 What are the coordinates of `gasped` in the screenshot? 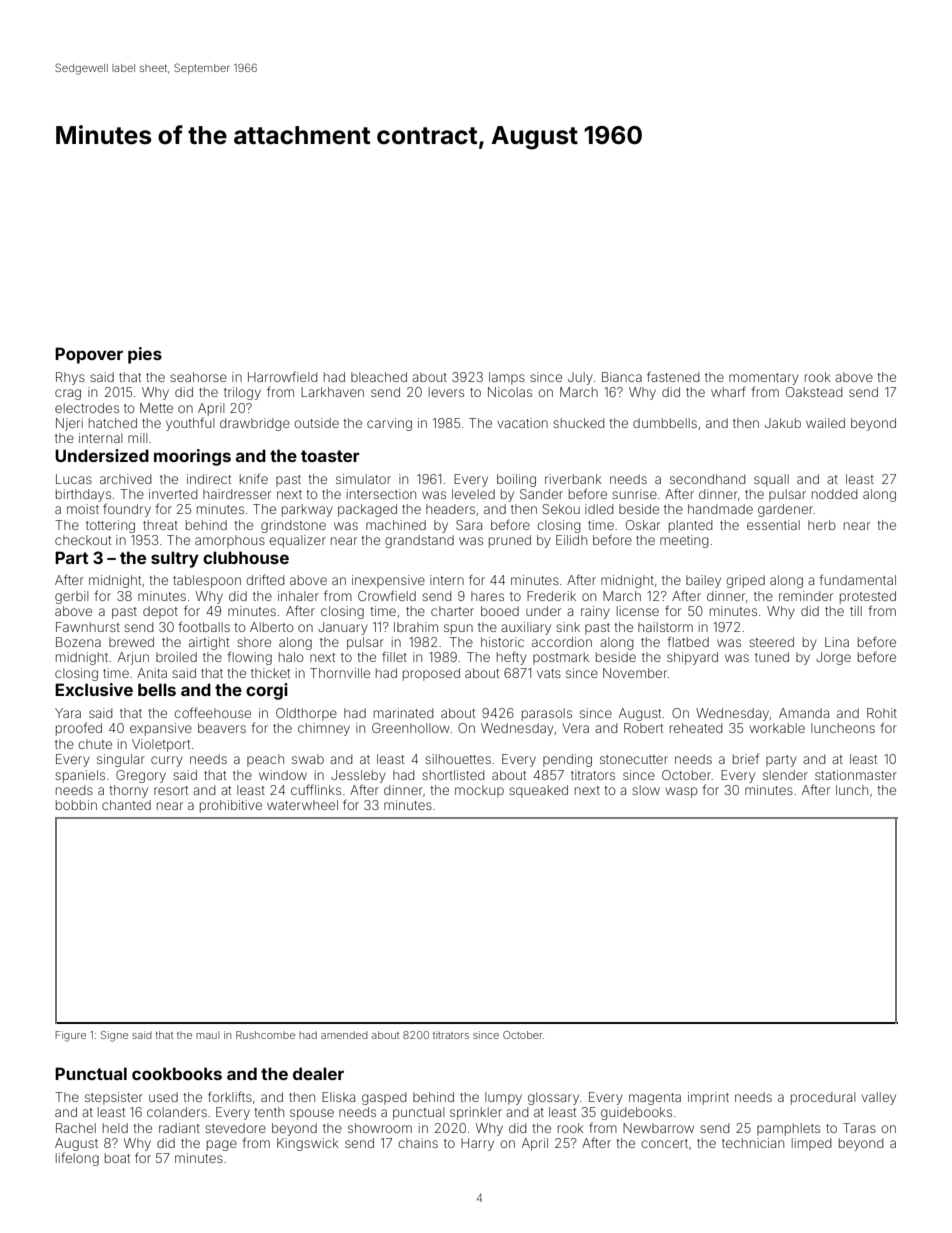 It's located at (384, 1098).
